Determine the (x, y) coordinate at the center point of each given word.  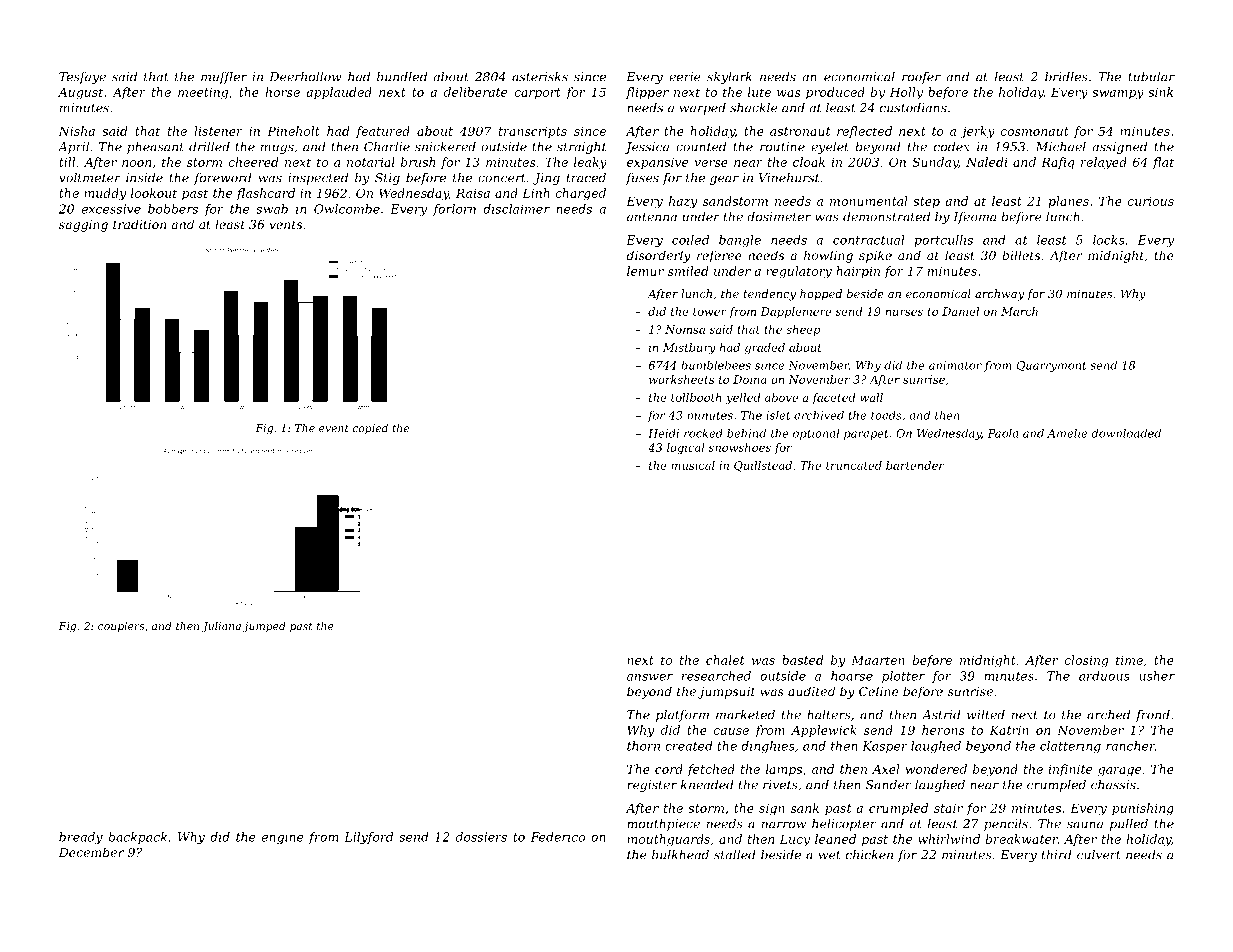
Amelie (1067, 433)
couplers (121, 627)
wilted (986, 715)
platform (682, 716)
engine (283, 838)
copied (370, 429)
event (334, 428)
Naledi (986, 162)
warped (703, 109)
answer (650, 677)
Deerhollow (306, 77)
